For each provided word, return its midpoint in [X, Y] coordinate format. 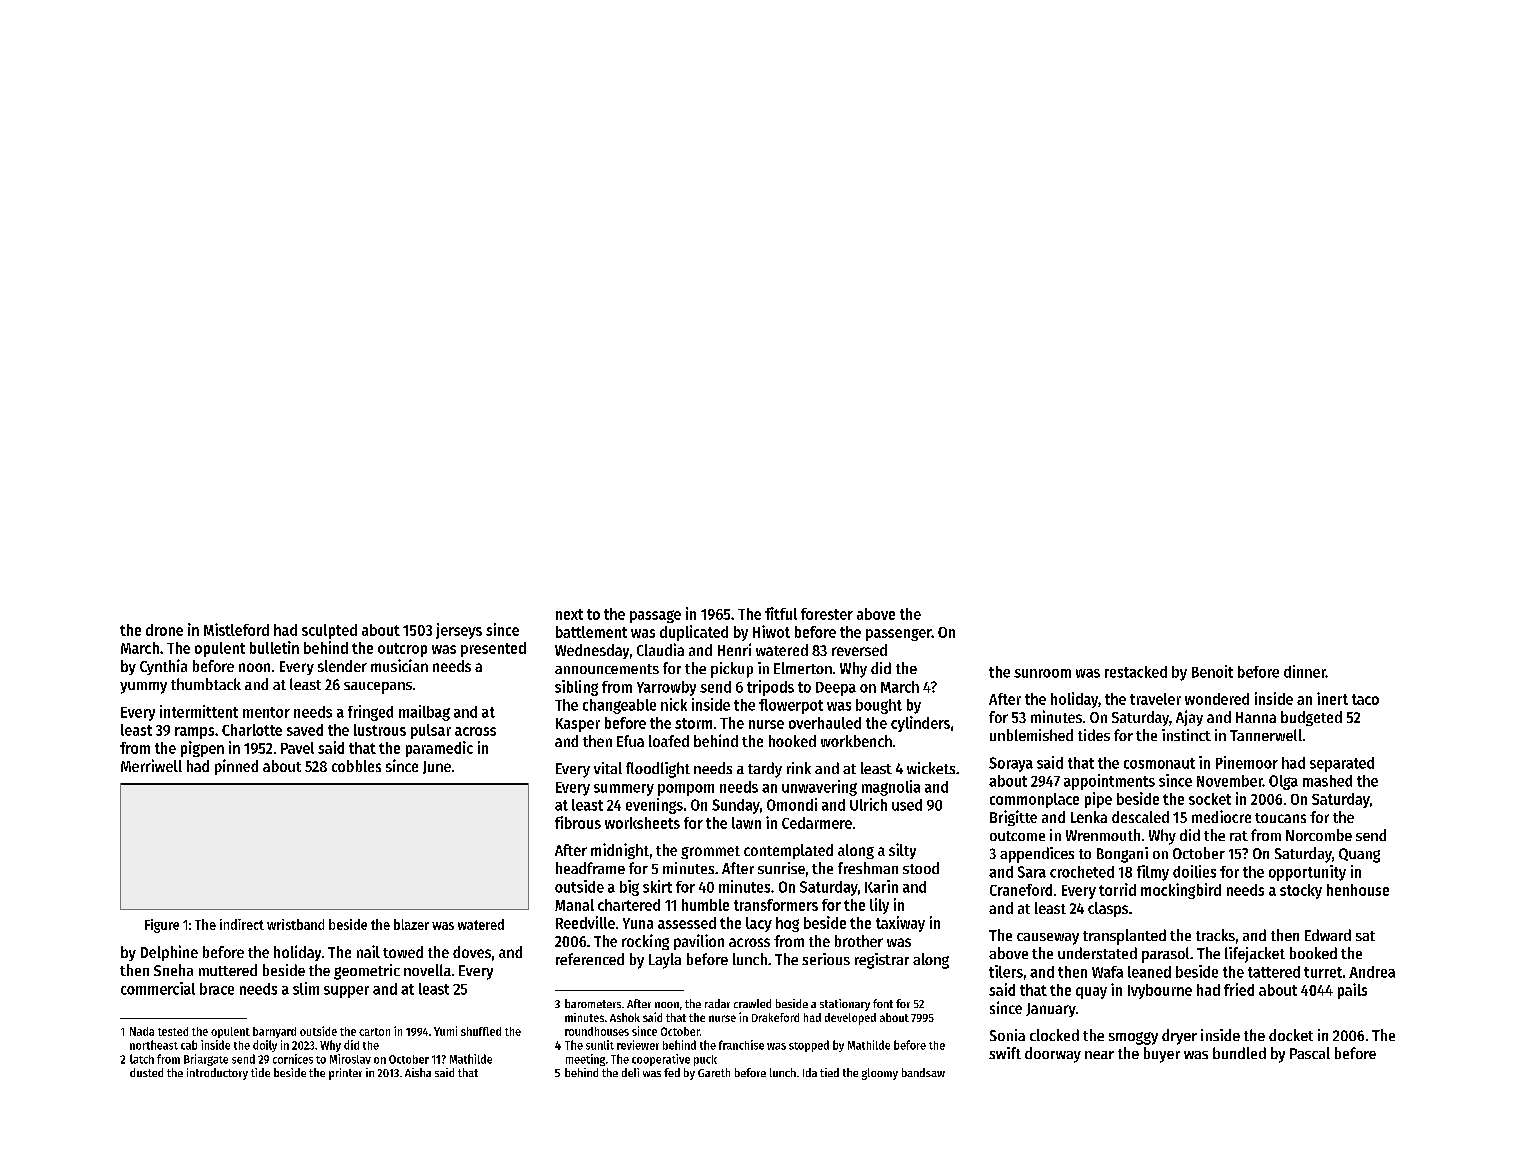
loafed [669, 741]
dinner [1305, 671]
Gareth [714, 1072]
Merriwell [151, 765]
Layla [665, 961]
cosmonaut [1159, 763]
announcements [607, 669]
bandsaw [923, 1072]
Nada [142, 1031]
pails [1352, 991]
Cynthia [163, 667]
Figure [162, 926]
